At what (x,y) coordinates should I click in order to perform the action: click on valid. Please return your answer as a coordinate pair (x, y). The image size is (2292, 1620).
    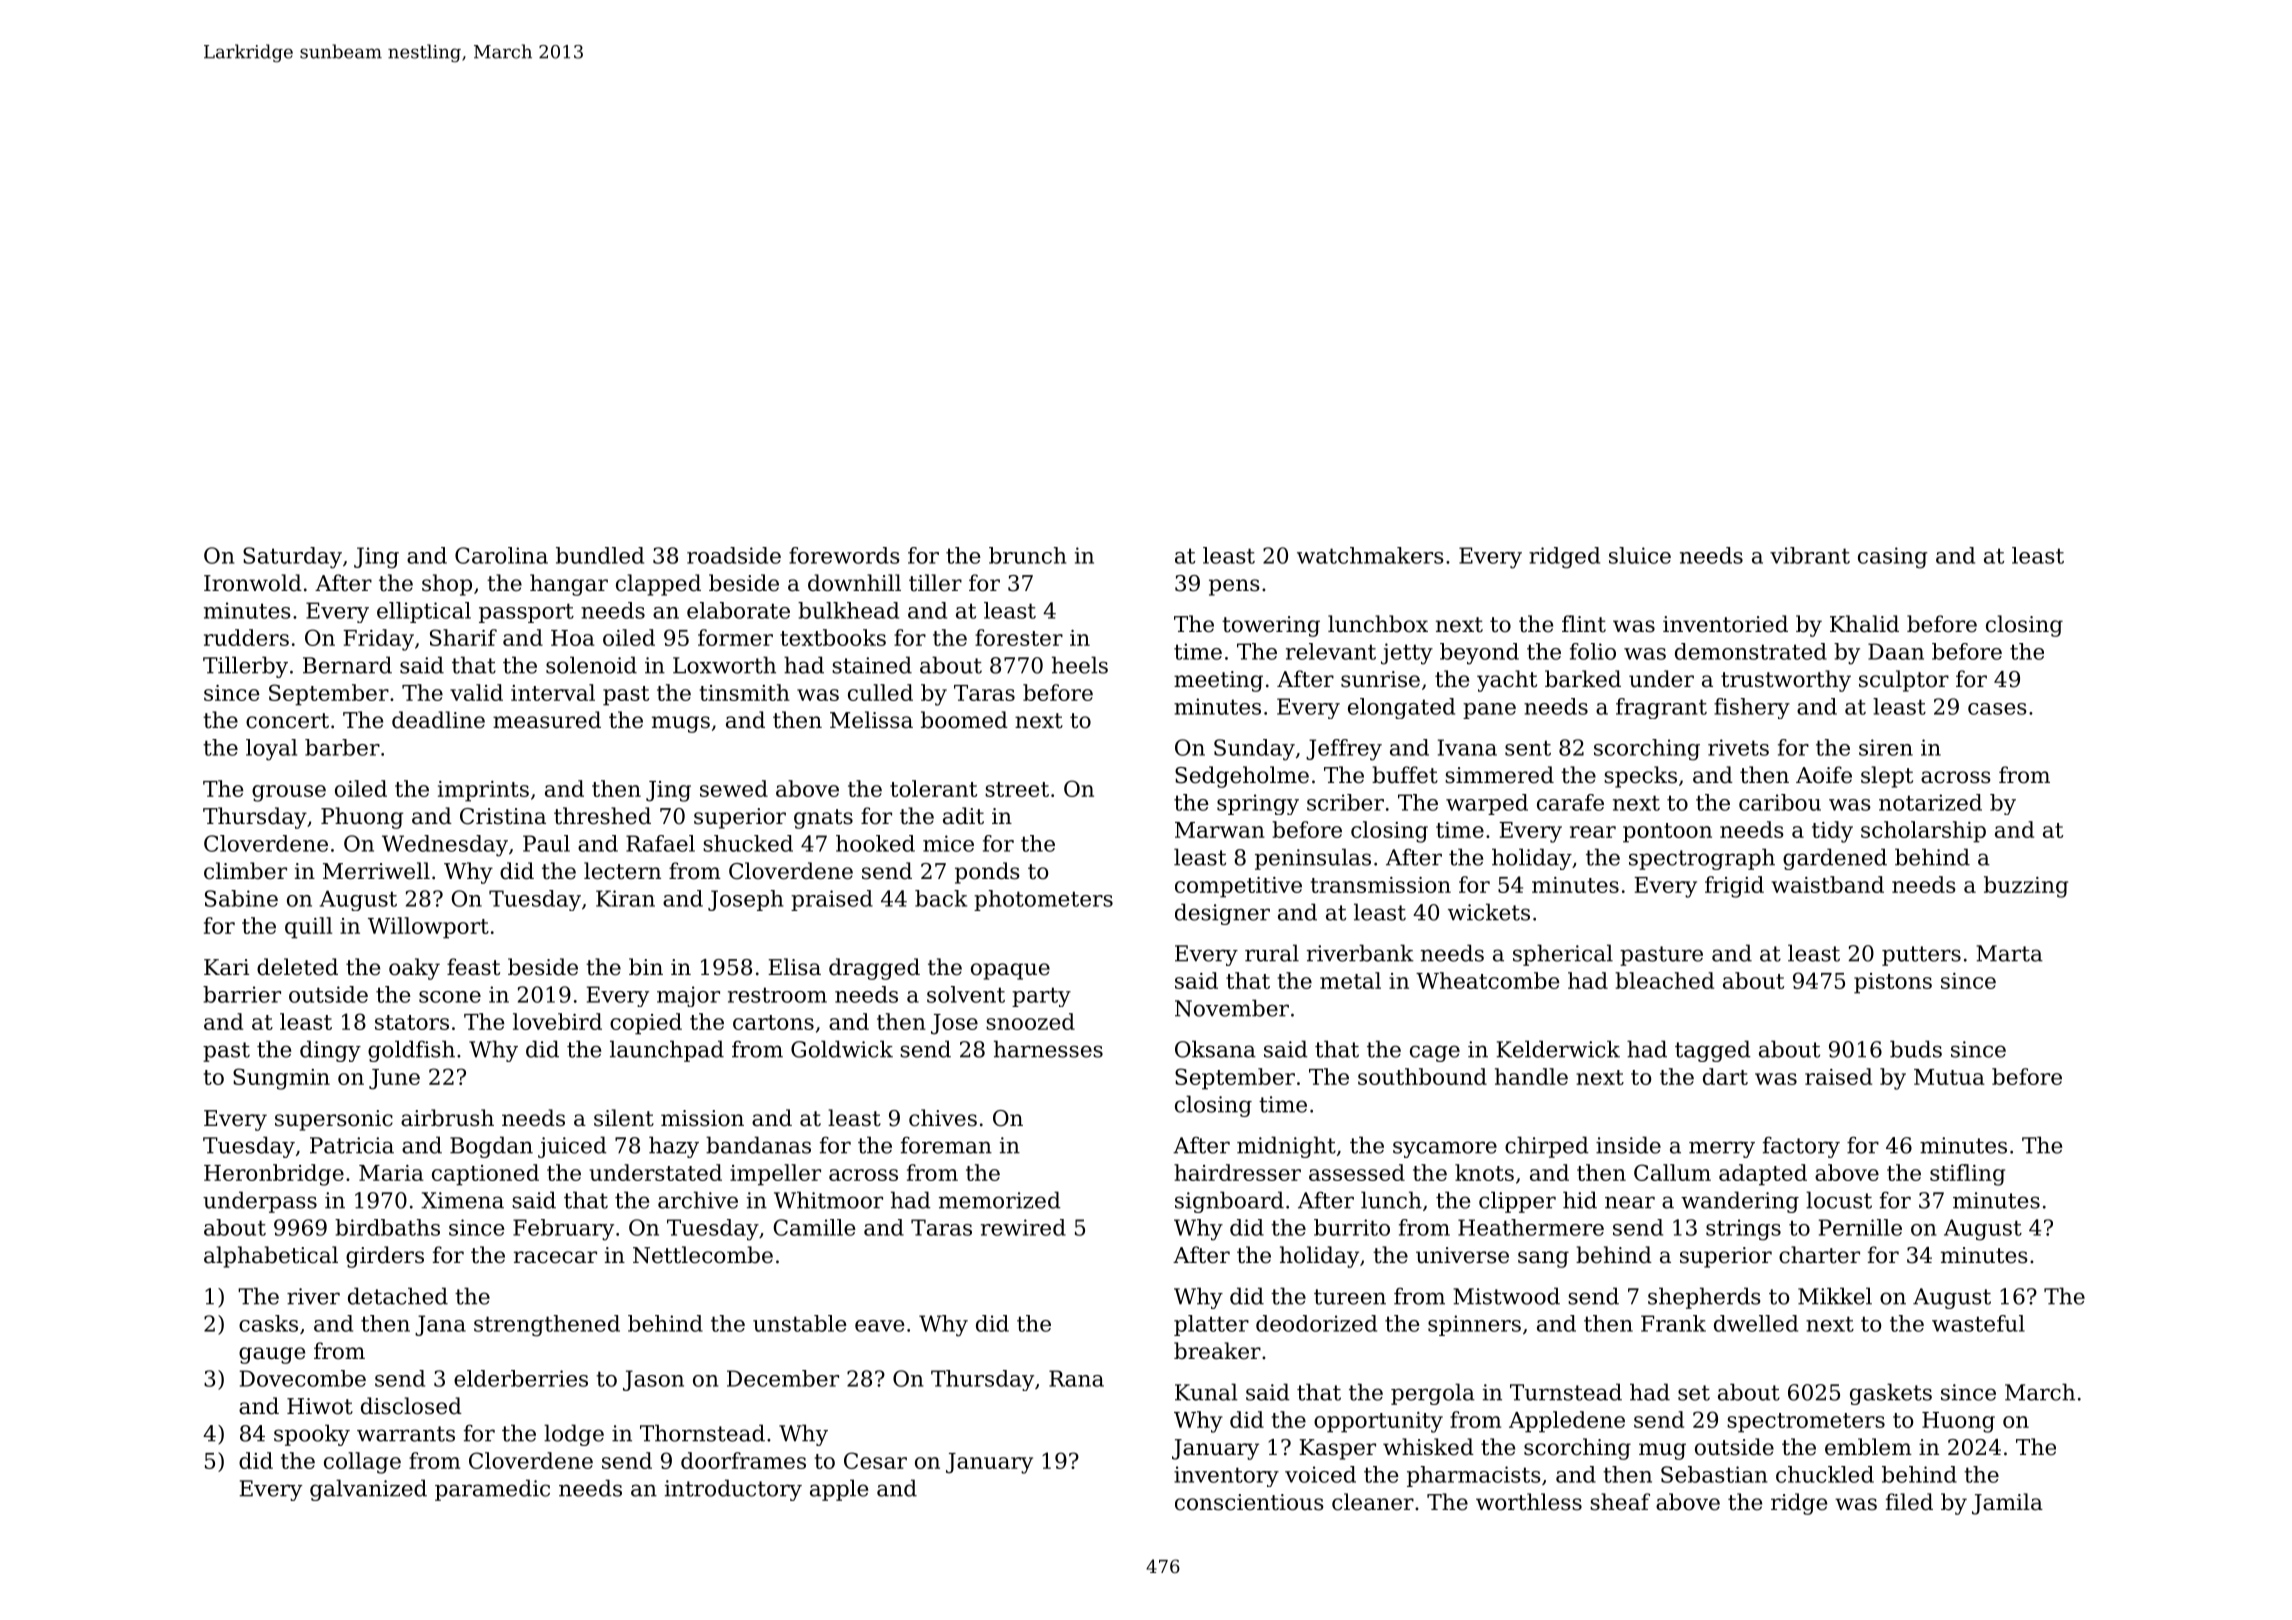
    Looking at the image, I should click on (476, 692).
